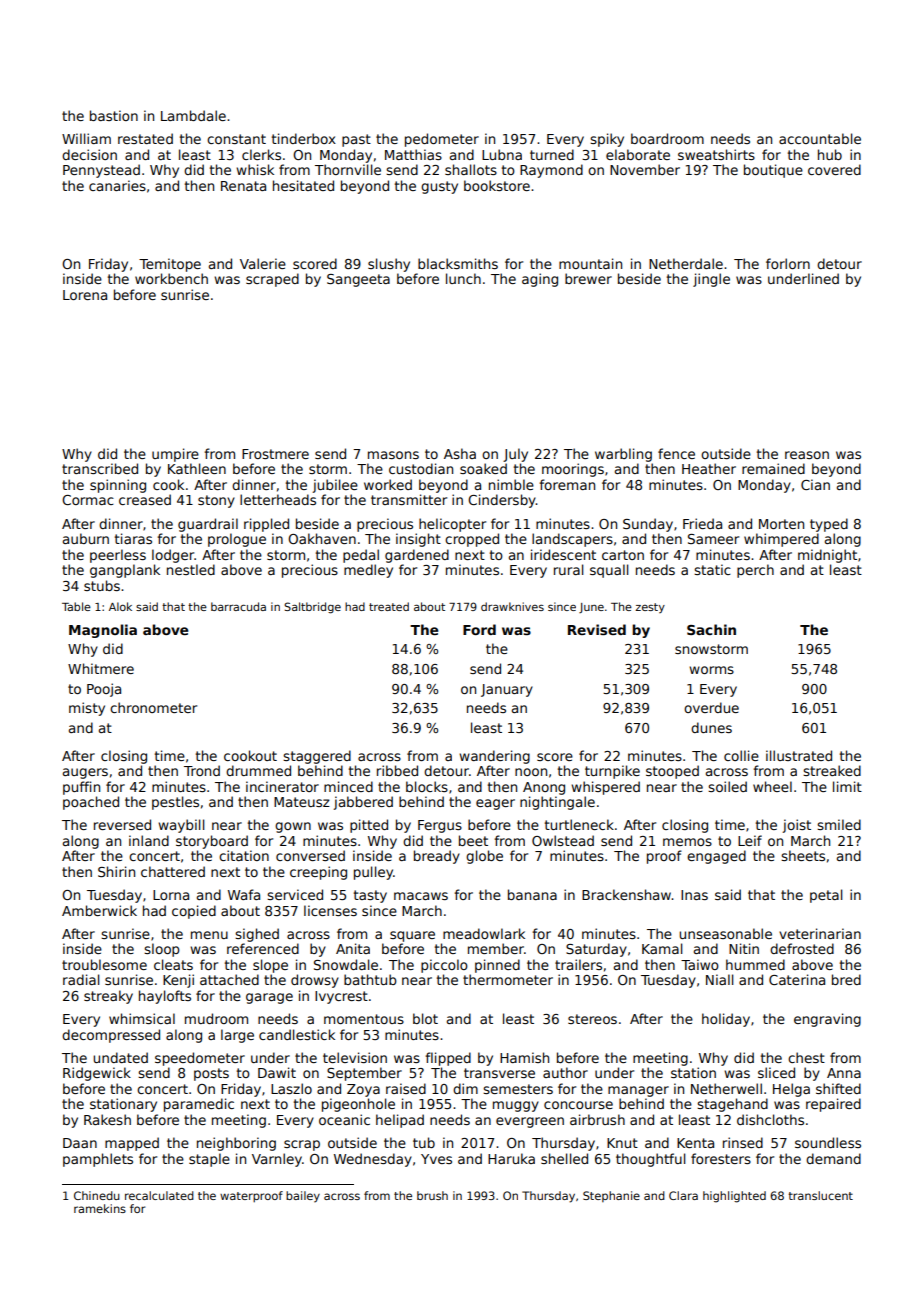 The image size is (924, 1308). What do you see at coordinates (484, 933) in the page?
I see `meadowlark` at bounding box center [484, 933].
